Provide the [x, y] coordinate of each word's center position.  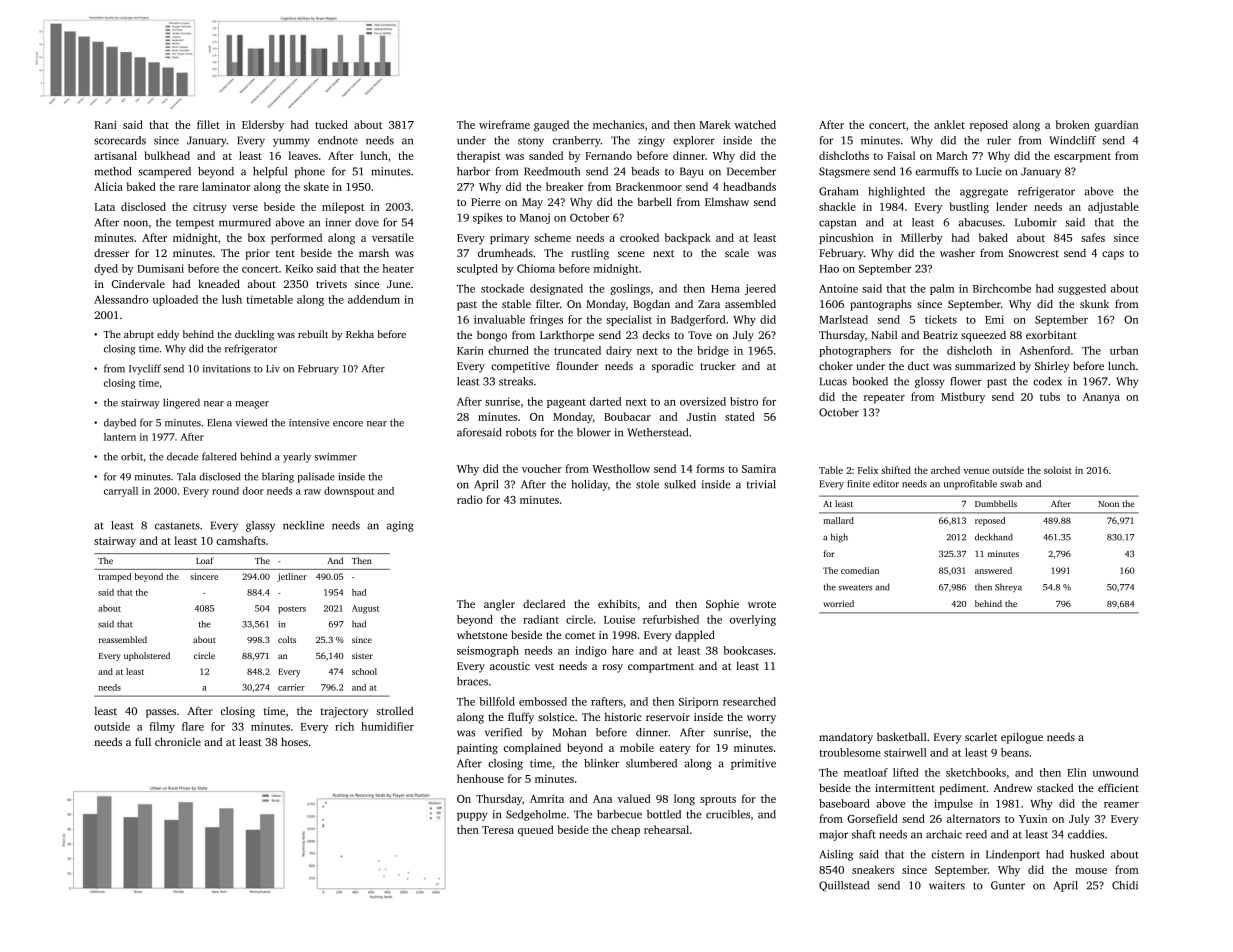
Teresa [498, 830]
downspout [349, 492]
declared [544, 603]
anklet [949, 124]
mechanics [618, 124]
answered [993, 570]
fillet [208, 124]
